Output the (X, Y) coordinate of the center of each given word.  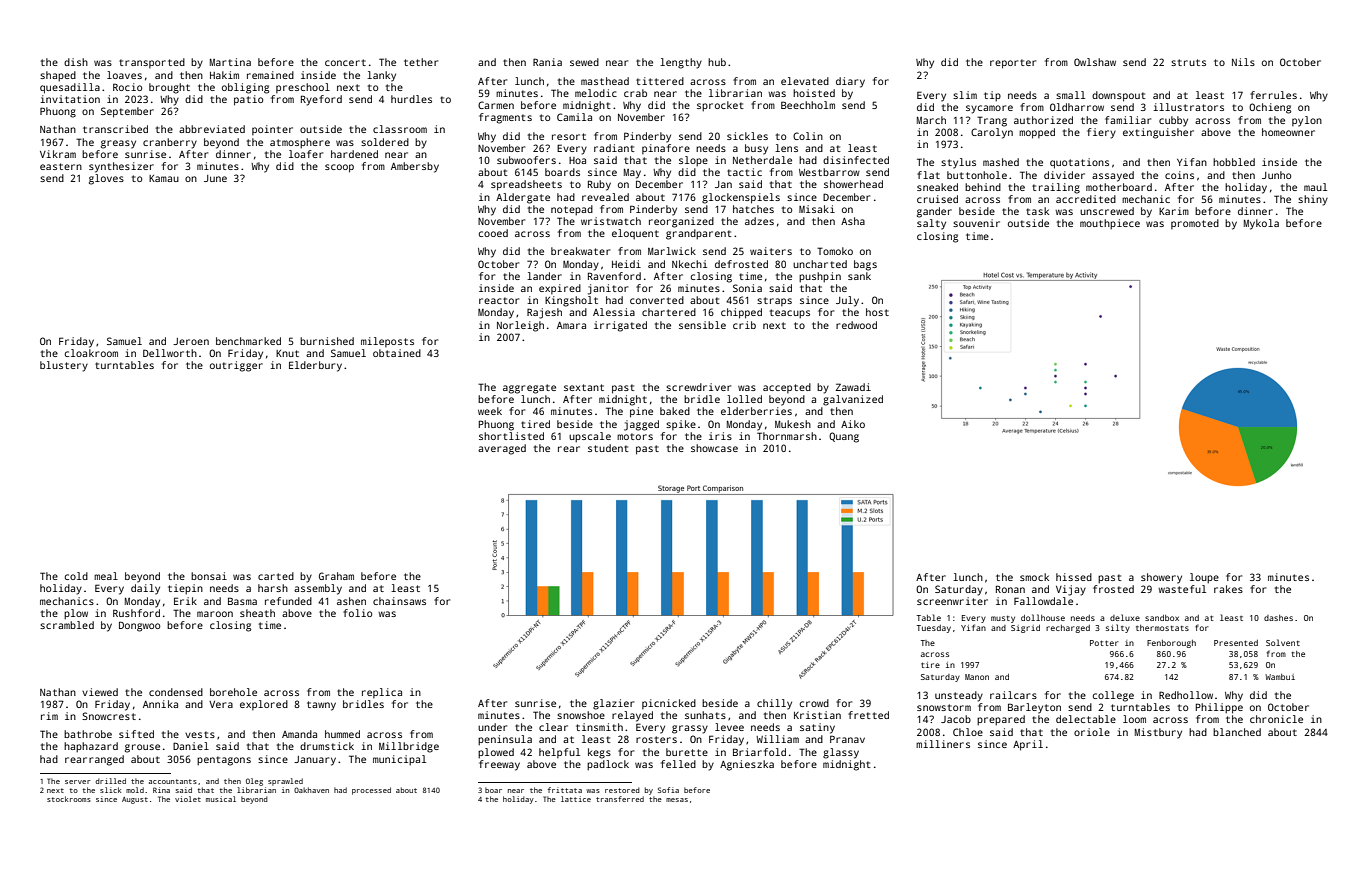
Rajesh (544, 313)
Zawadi (853, 387)
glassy (841, 753)
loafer (306, 154)
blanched (1237, 732)
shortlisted (511, 436)
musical (221, 799)
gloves (106, 179)
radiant (614, 148)
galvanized (853, 400)
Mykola (1261, 224)
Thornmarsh (787, 436)
